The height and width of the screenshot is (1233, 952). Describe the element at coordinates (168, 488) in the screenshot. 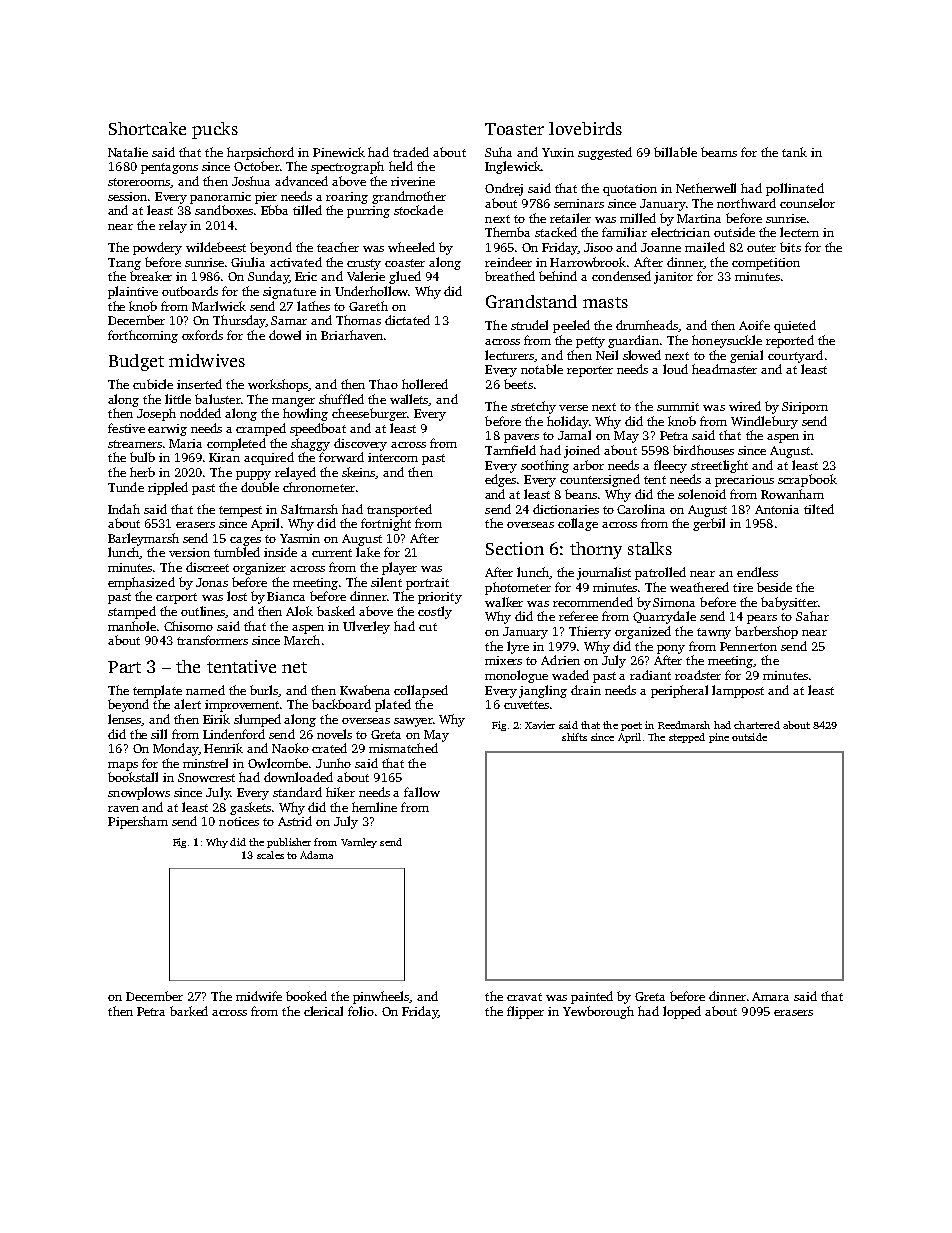

I see `rippled` at that location.
